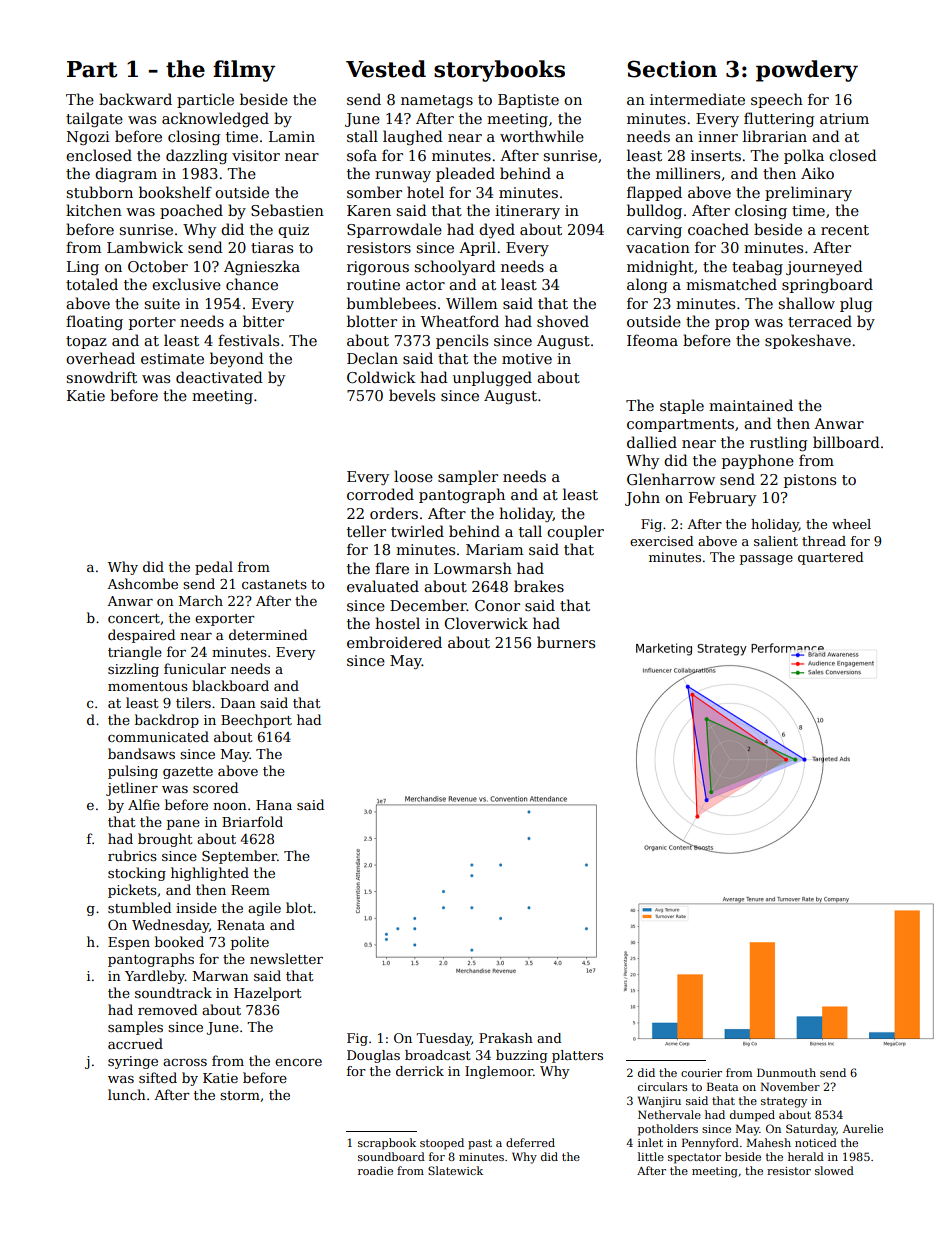  Describe the element at coordinates (274, 805) in the screenshot. I see `Hana` at that location.
